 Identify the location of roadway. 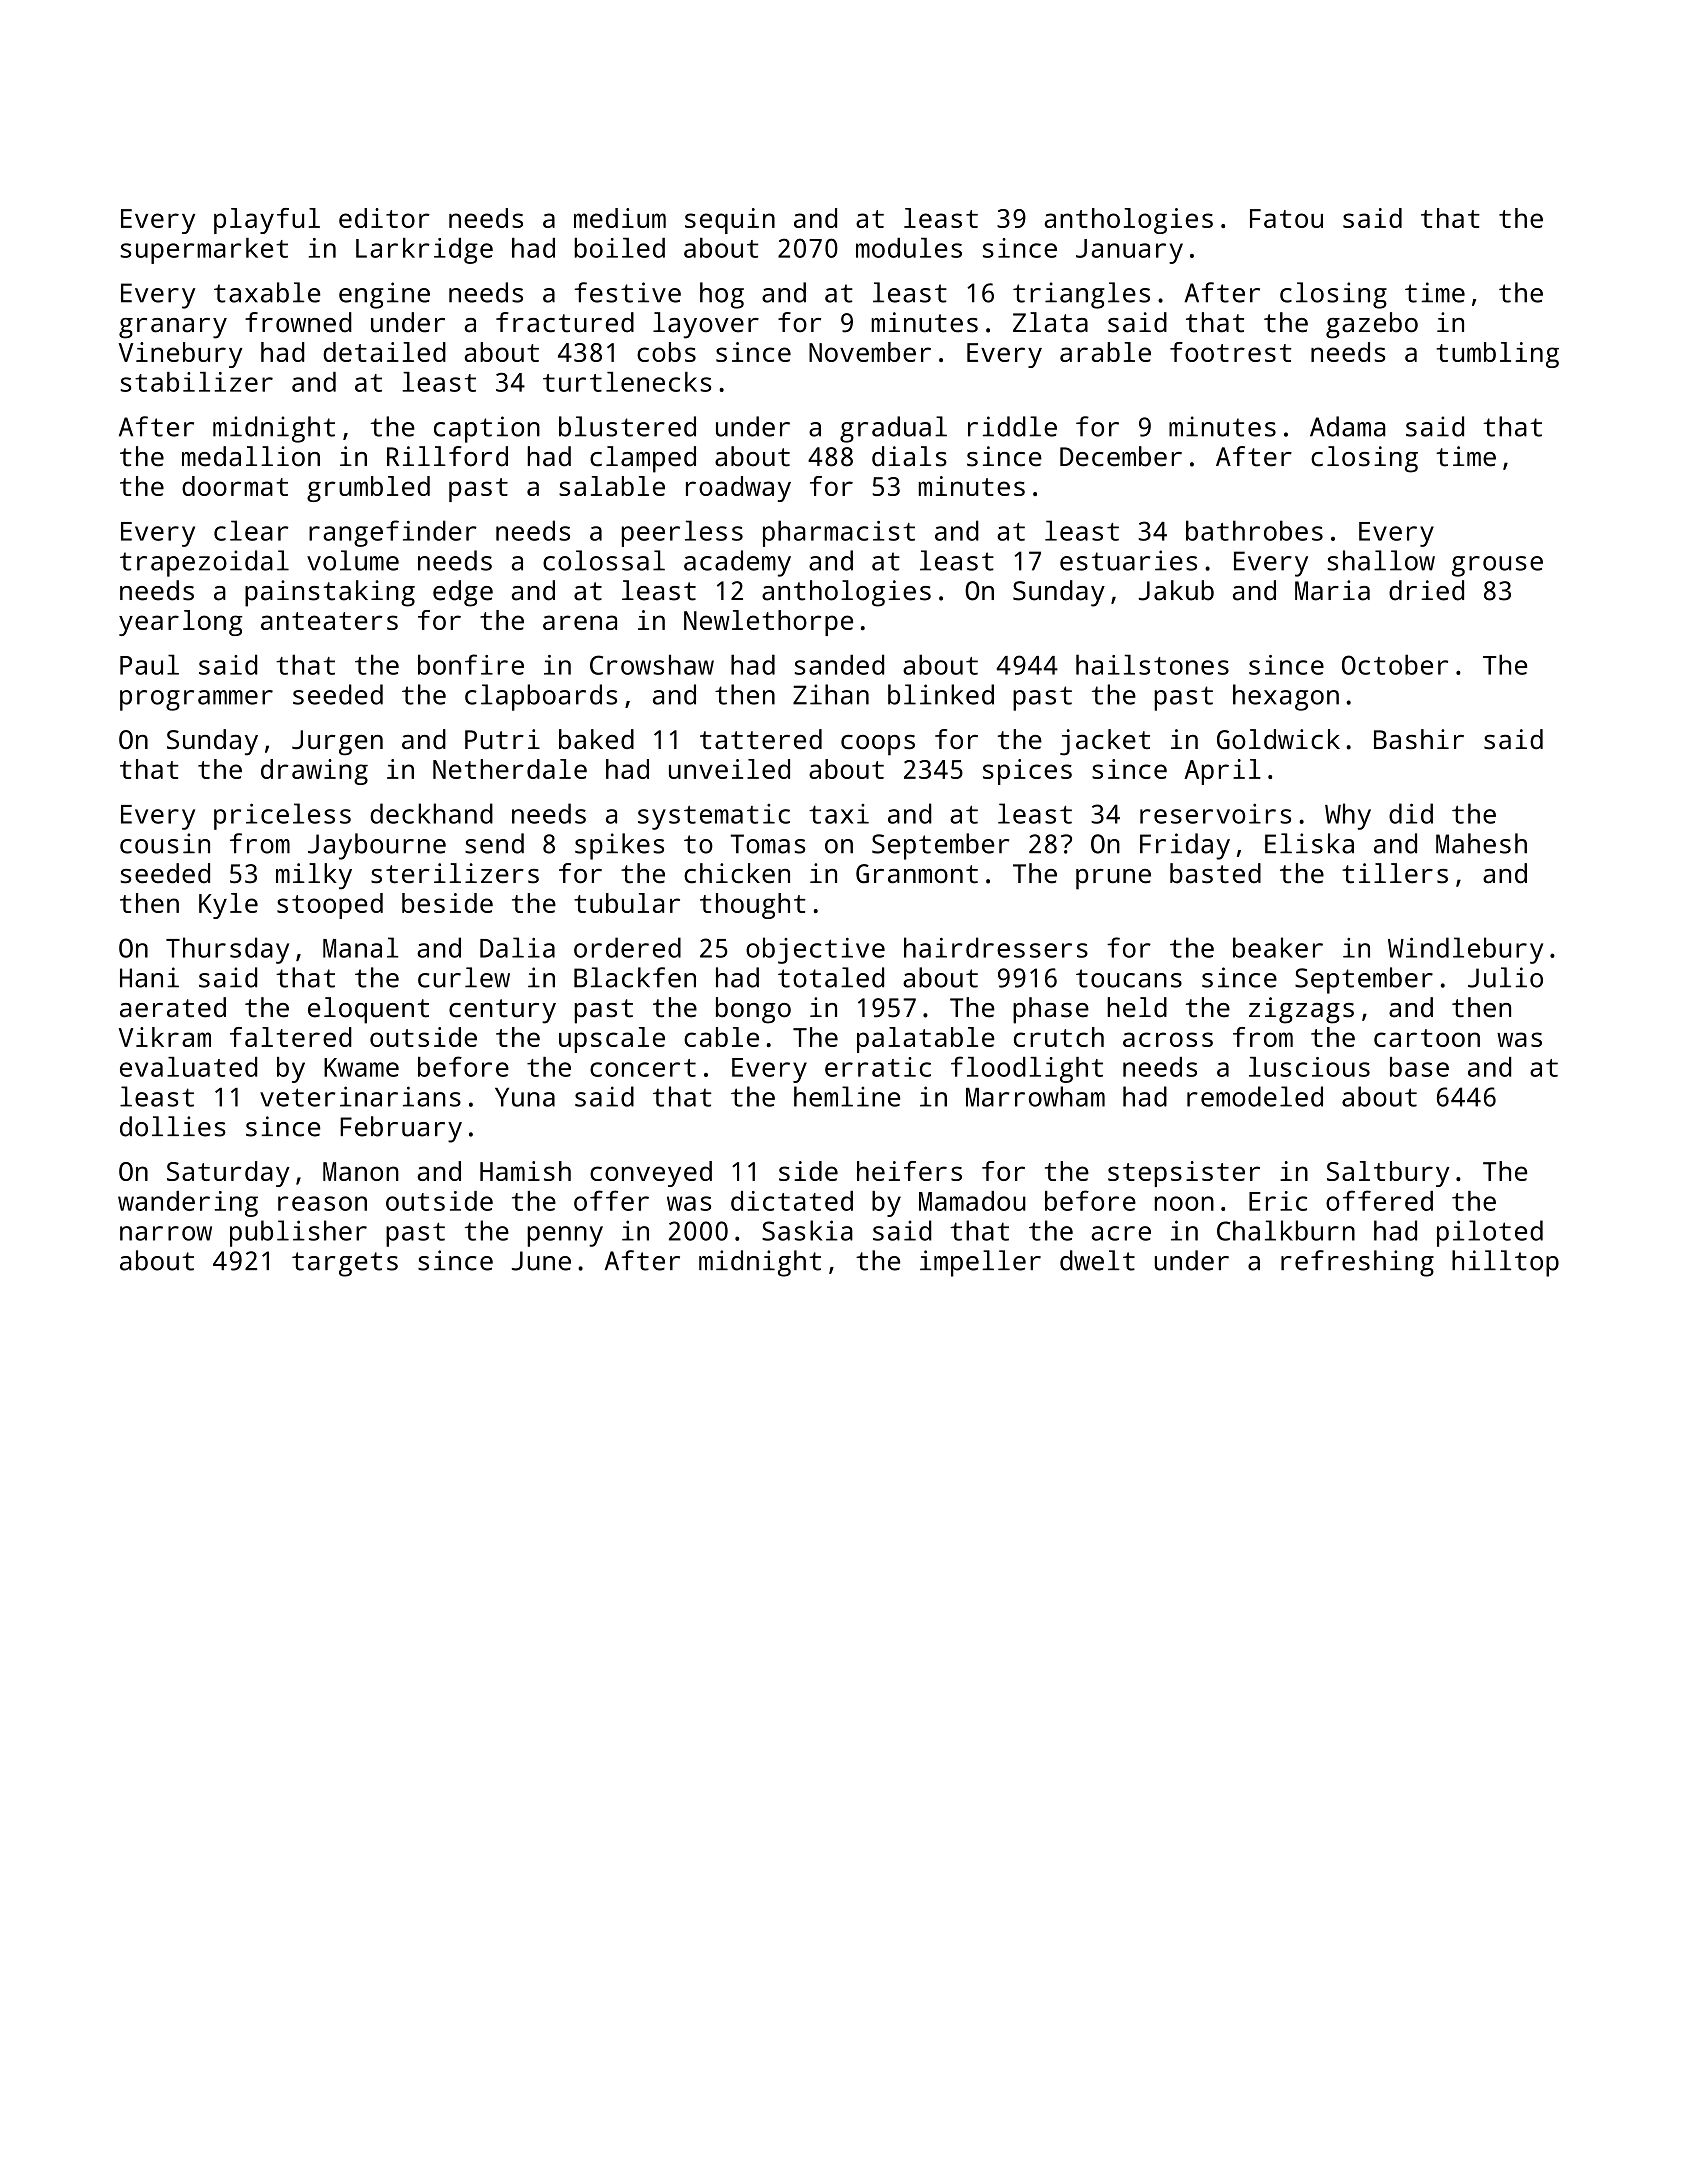
(738, 489).
